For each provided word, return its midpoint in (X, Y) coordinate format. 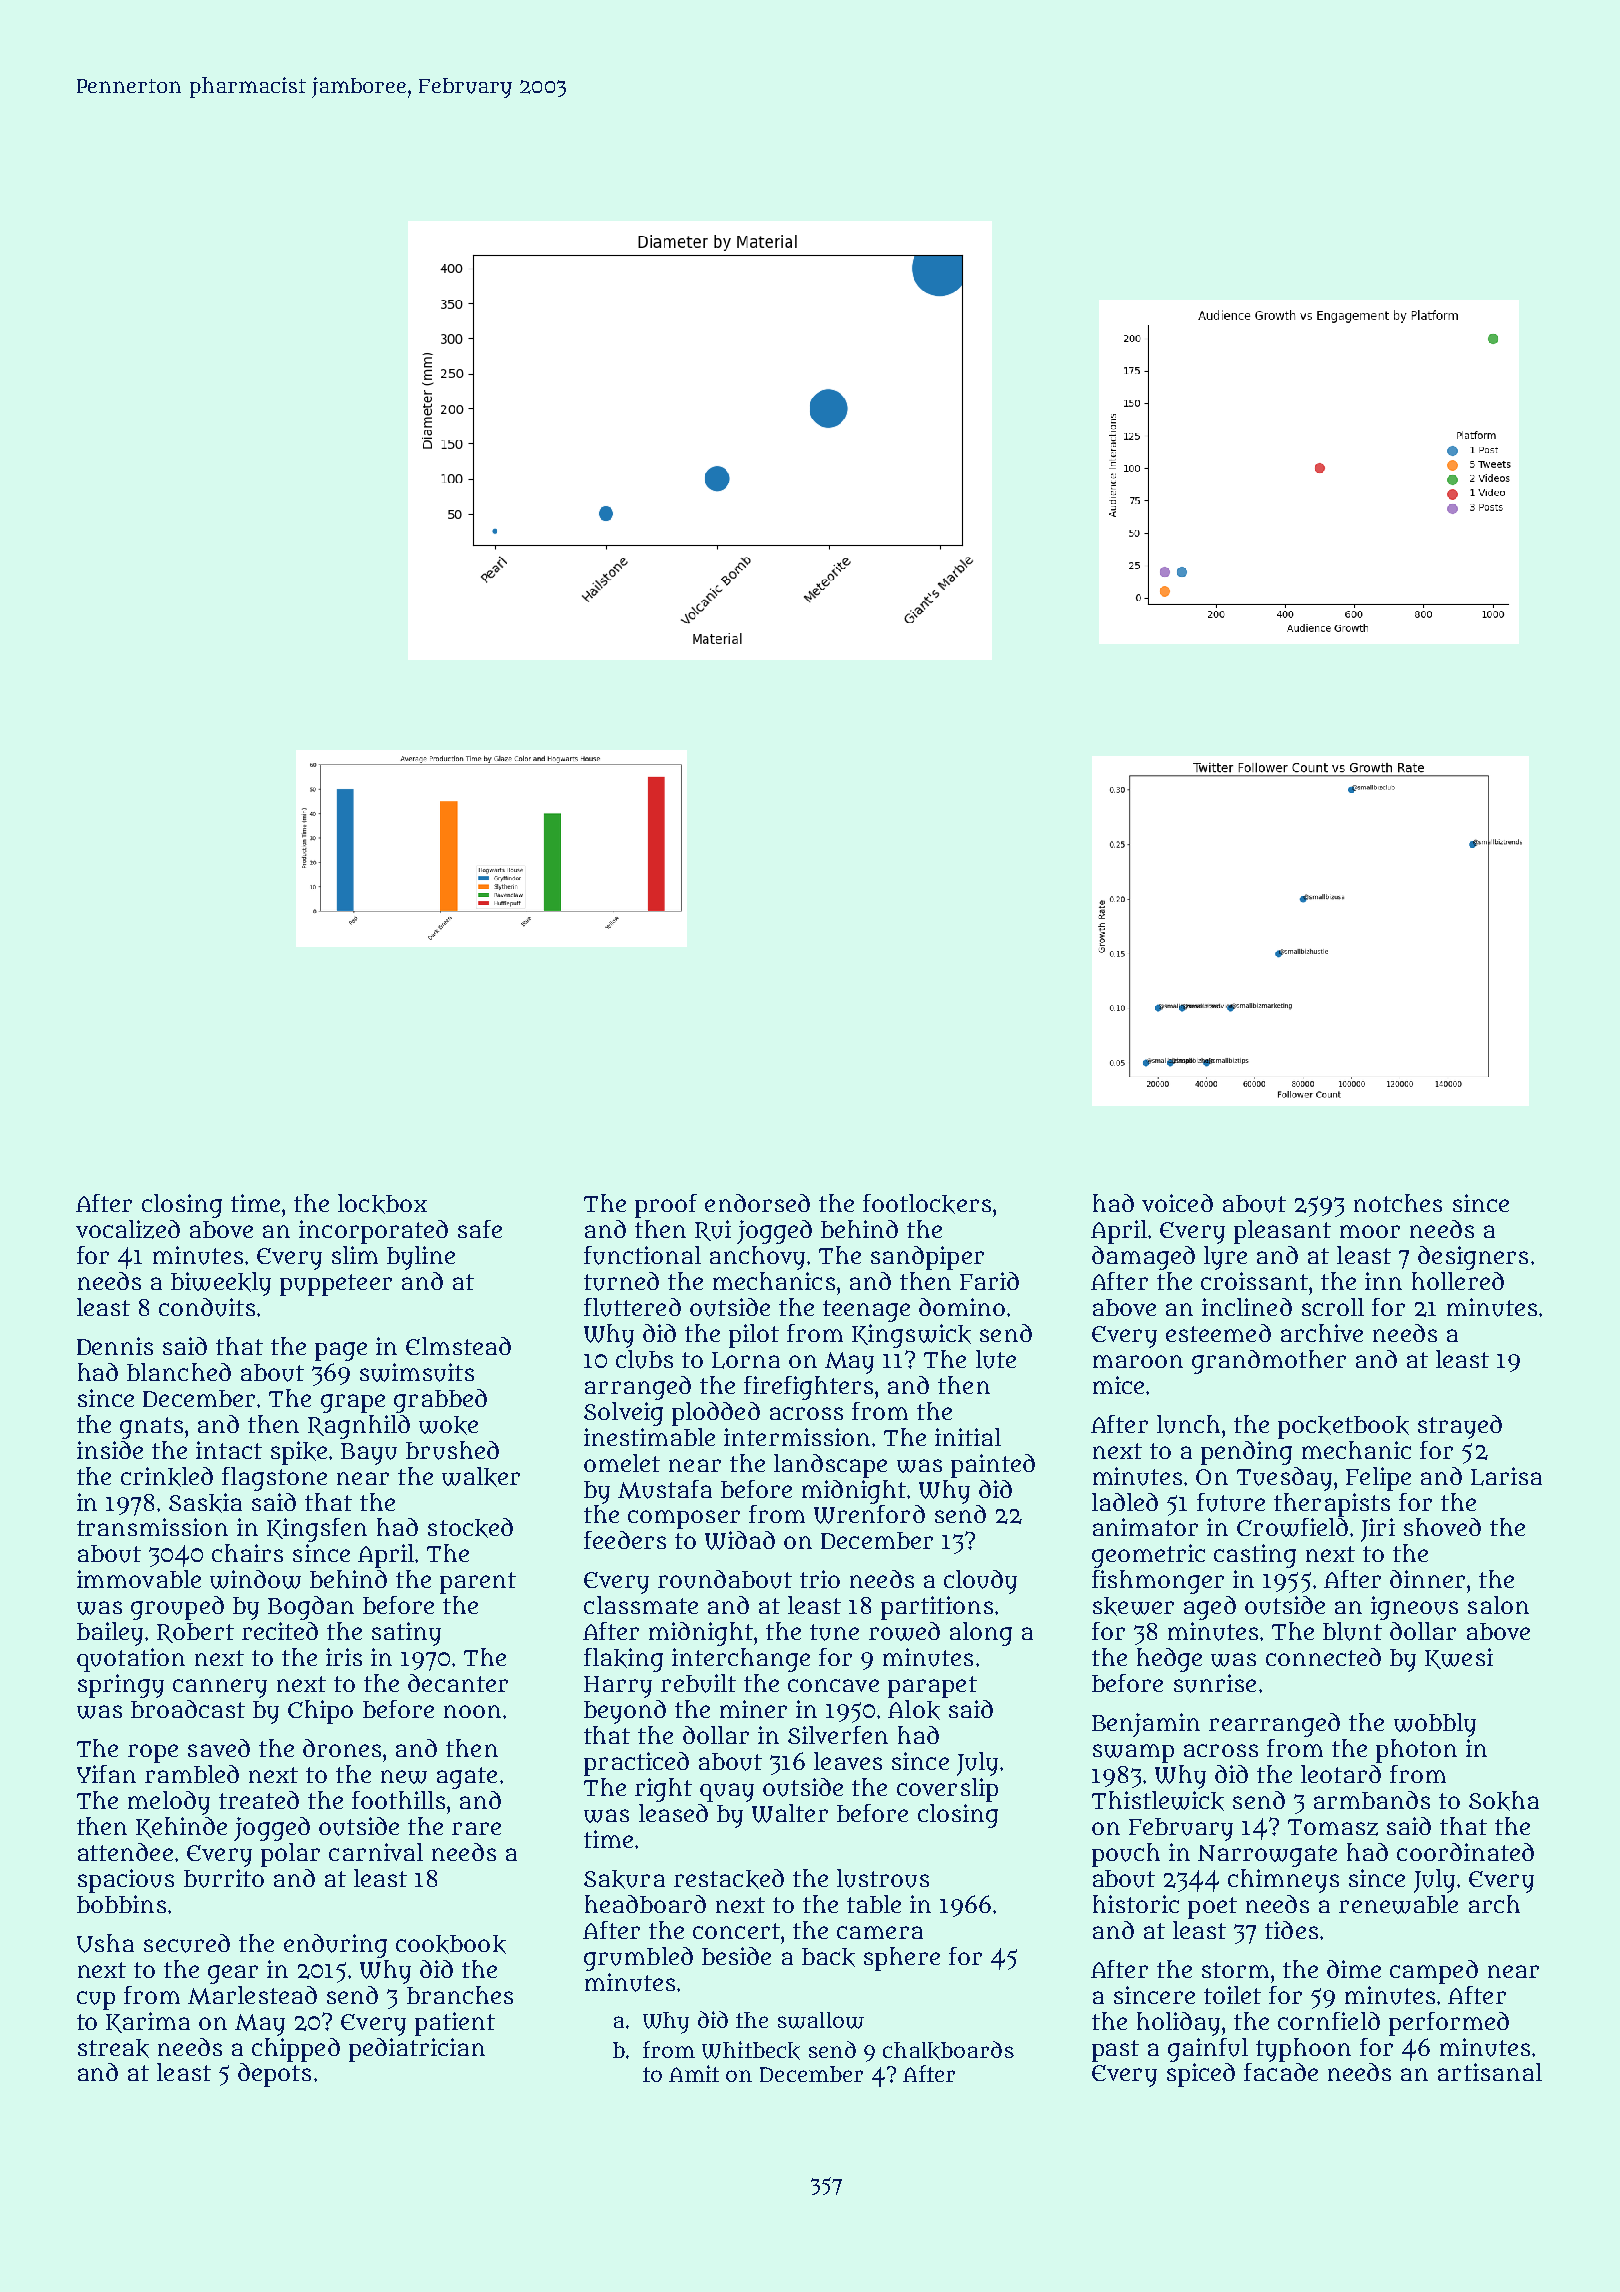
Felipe (1378, 1479)
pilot (754, 1336)
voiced (1177, 1203)
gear (233, 1974)
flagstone (274, 1479)
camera (880, 1932)
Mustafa (665, 1489)
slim (355, 1255)
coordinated (1465, 1852)
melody (169, 1803)
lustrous (883, 1878)
